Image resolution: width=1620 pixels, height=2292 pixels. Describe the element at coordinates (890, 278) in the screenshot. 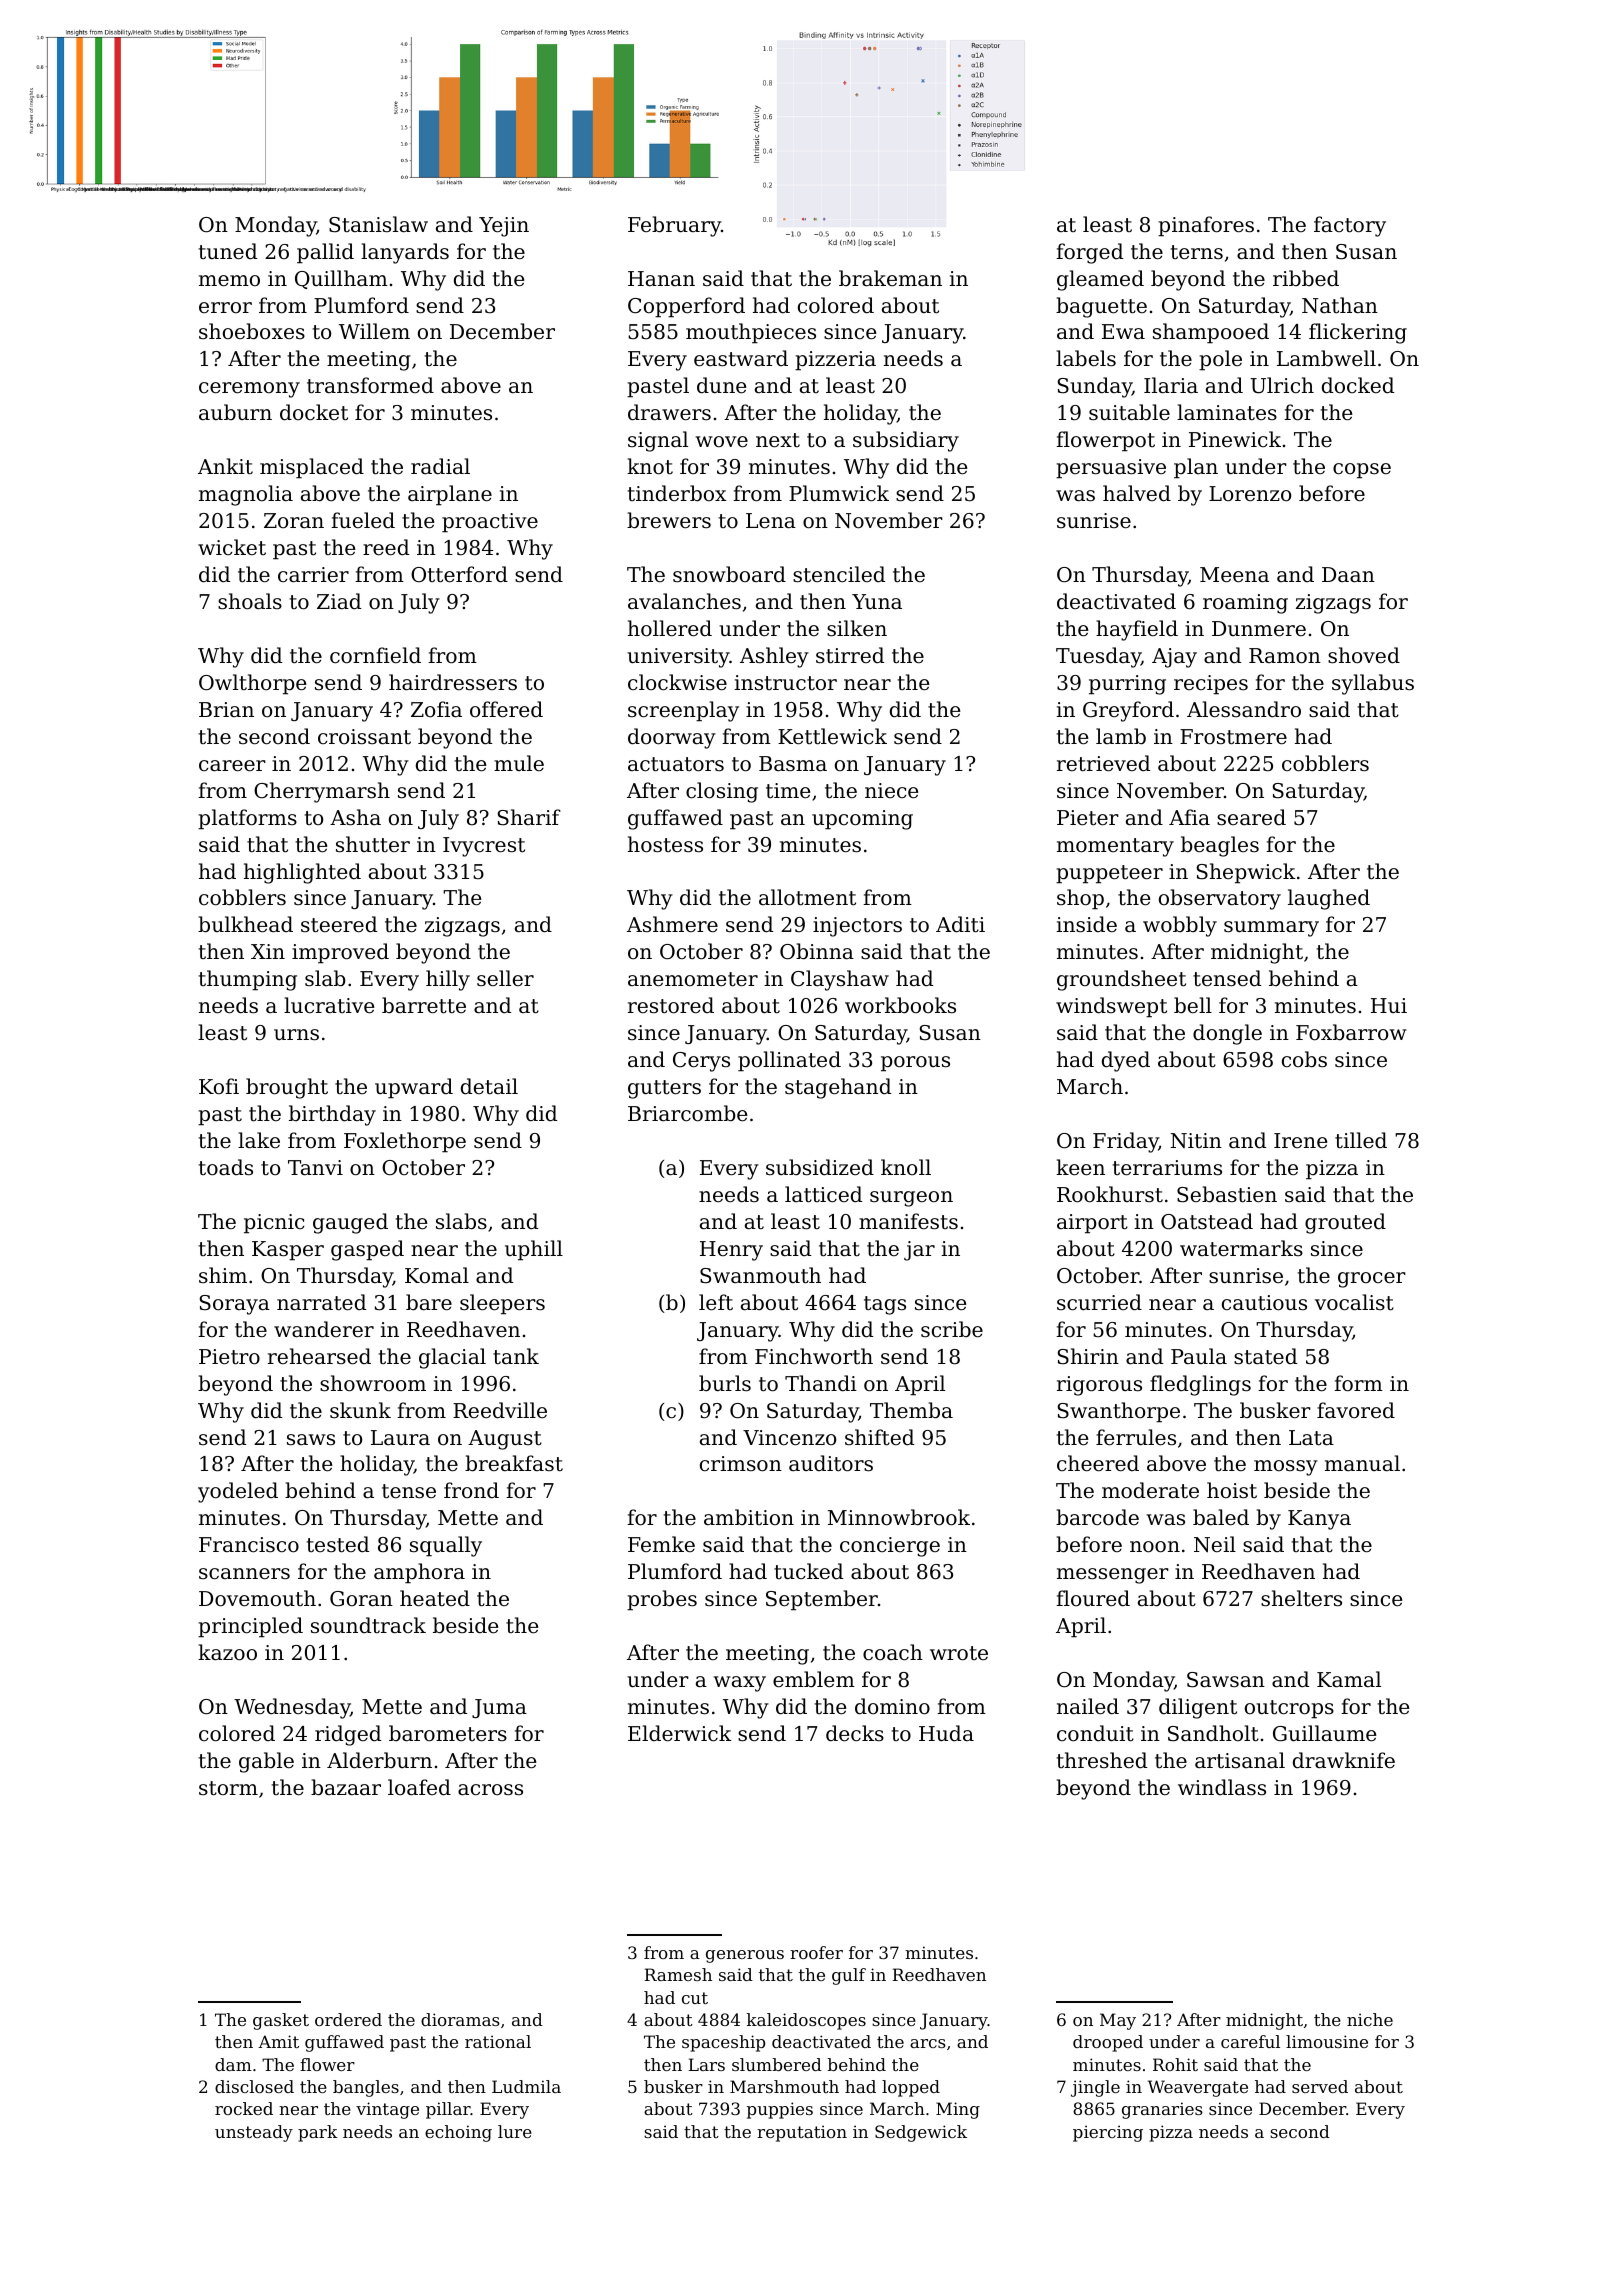

I see `brakeman` at that location.
